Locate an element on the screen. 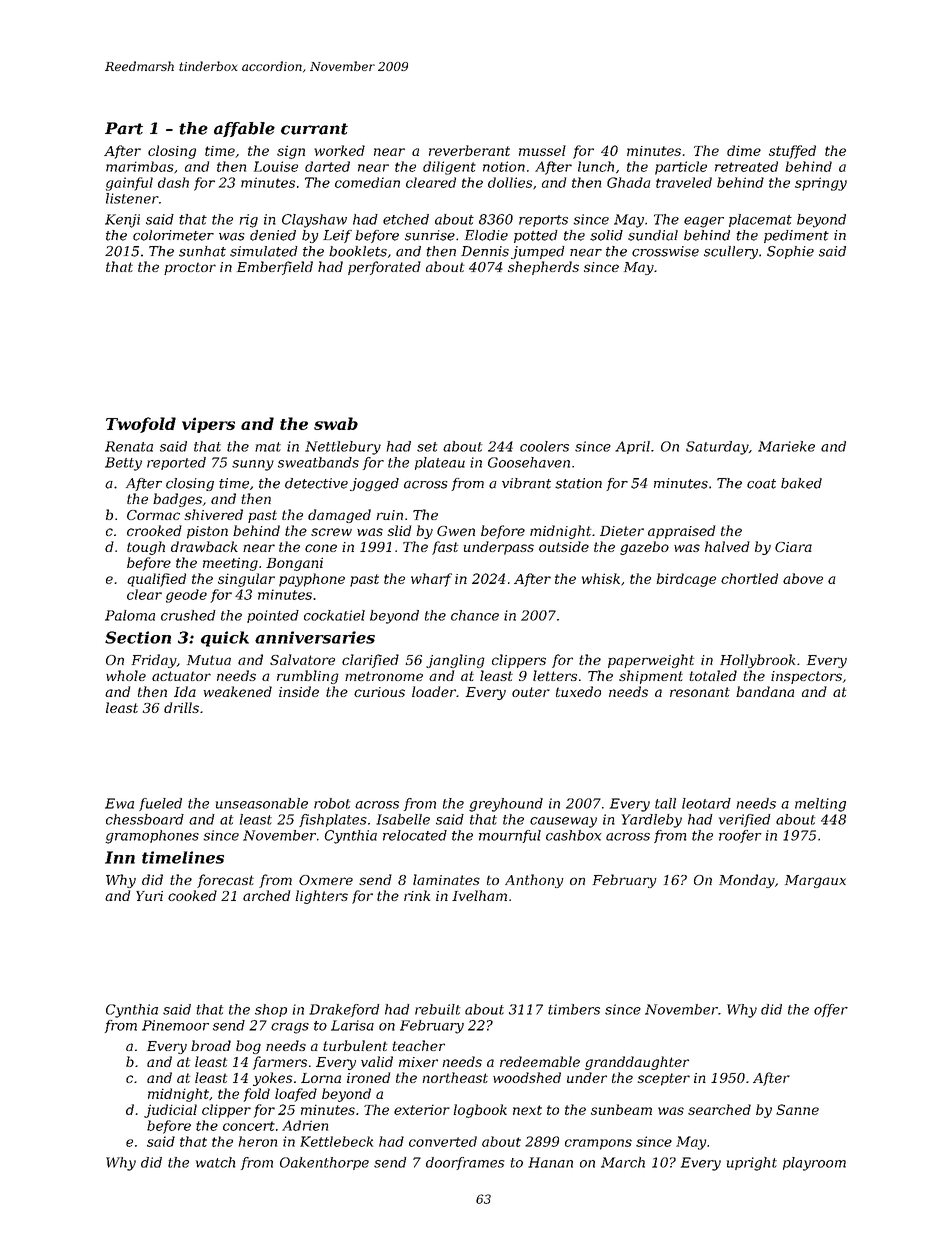 This screenshot has height=1233, width=952. shipment is located at coordinates (651, 677).
